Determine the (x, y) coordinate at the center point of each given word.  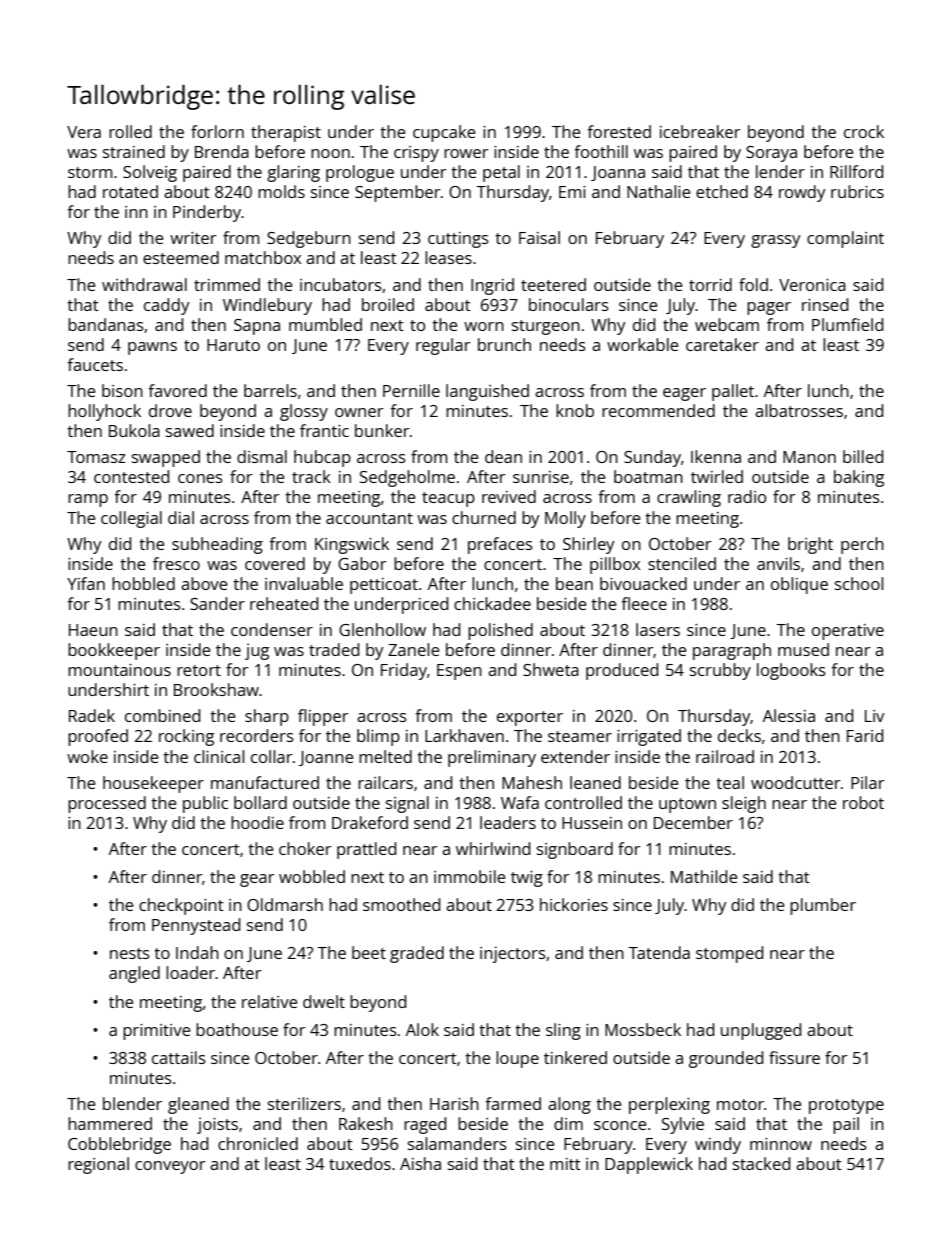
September (398, 193)
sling (563, 1031)
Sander (217, 603)
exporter (530, 718)
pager (769, 308)
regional (98, 1165)
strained (134, 151)
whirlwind (493, 848)
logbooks (791, 671)
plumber (823, 906)
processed (107, 804)
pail (846, 1125)
